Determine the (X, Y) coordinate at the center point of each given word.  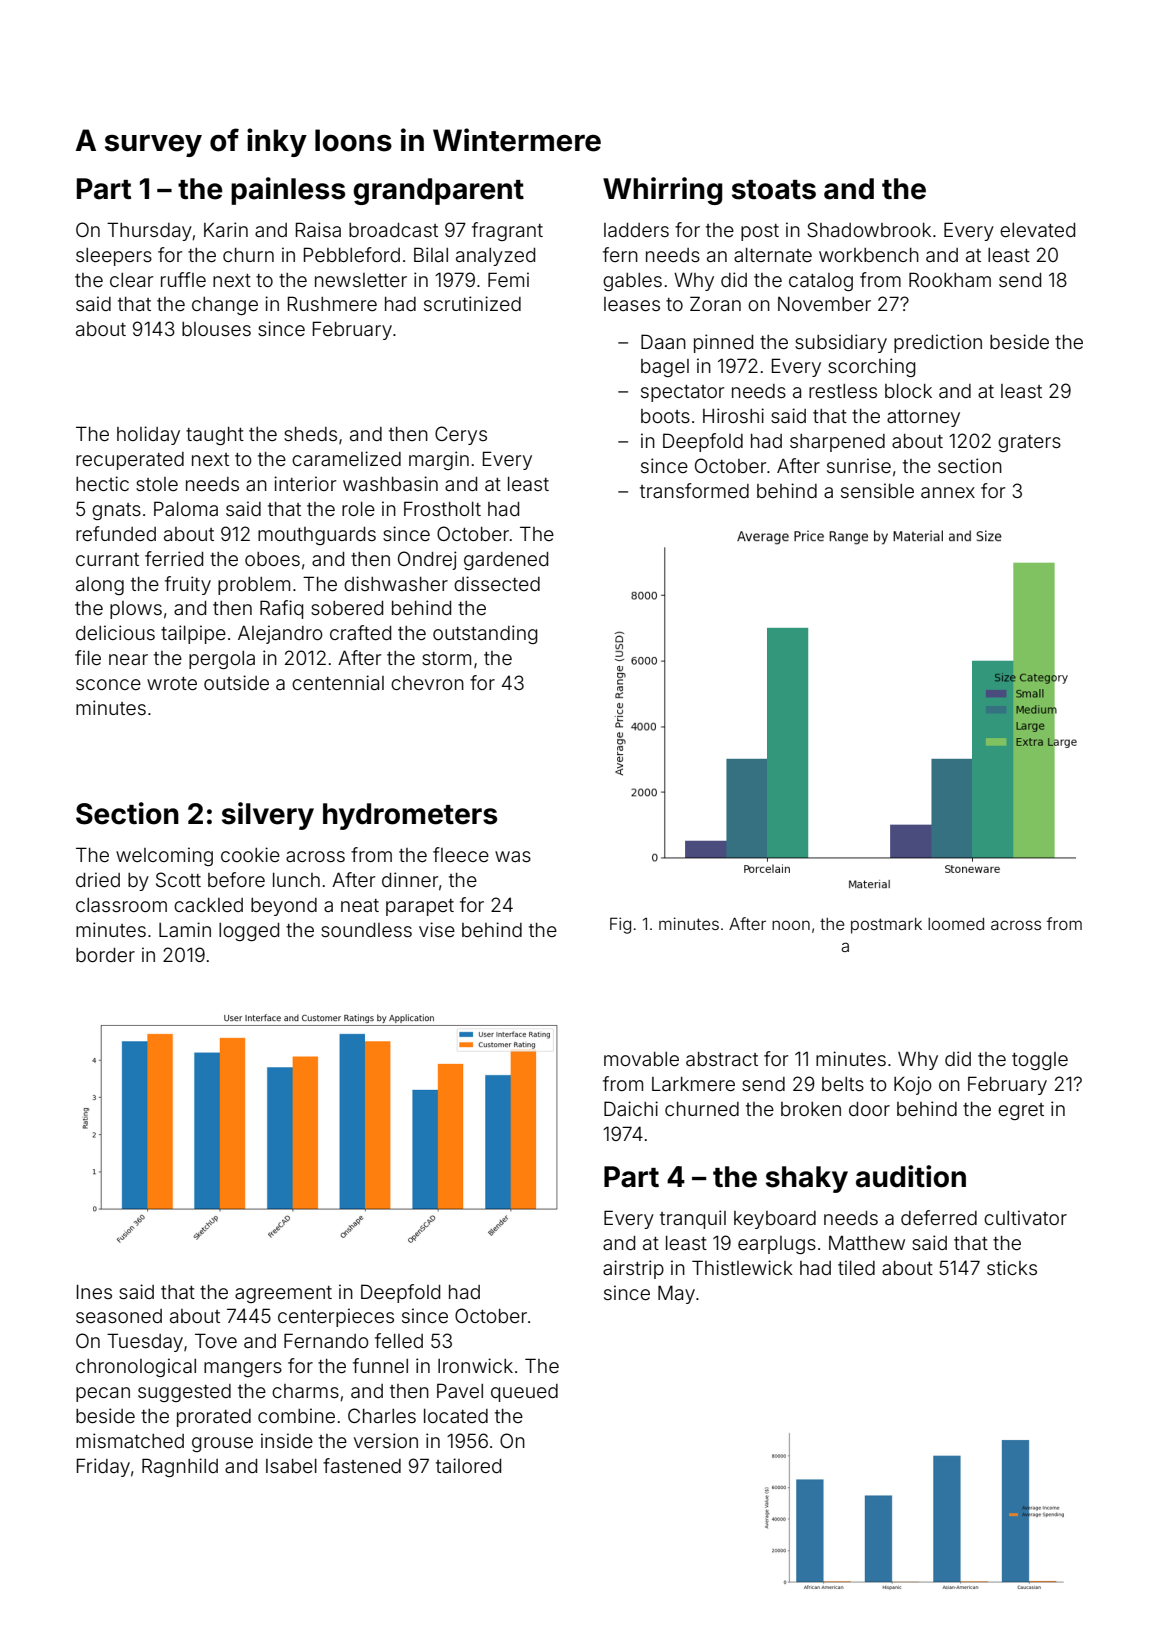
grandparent (438, 191)
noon (791, 925)
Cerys (461, 435)
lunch (296, 880)
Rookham (950, 279)
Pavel (460, 1390)
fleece (461, 854)
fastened (362, 1465)
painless (288, 191)
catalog (821, 282)
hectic (102, 483)
